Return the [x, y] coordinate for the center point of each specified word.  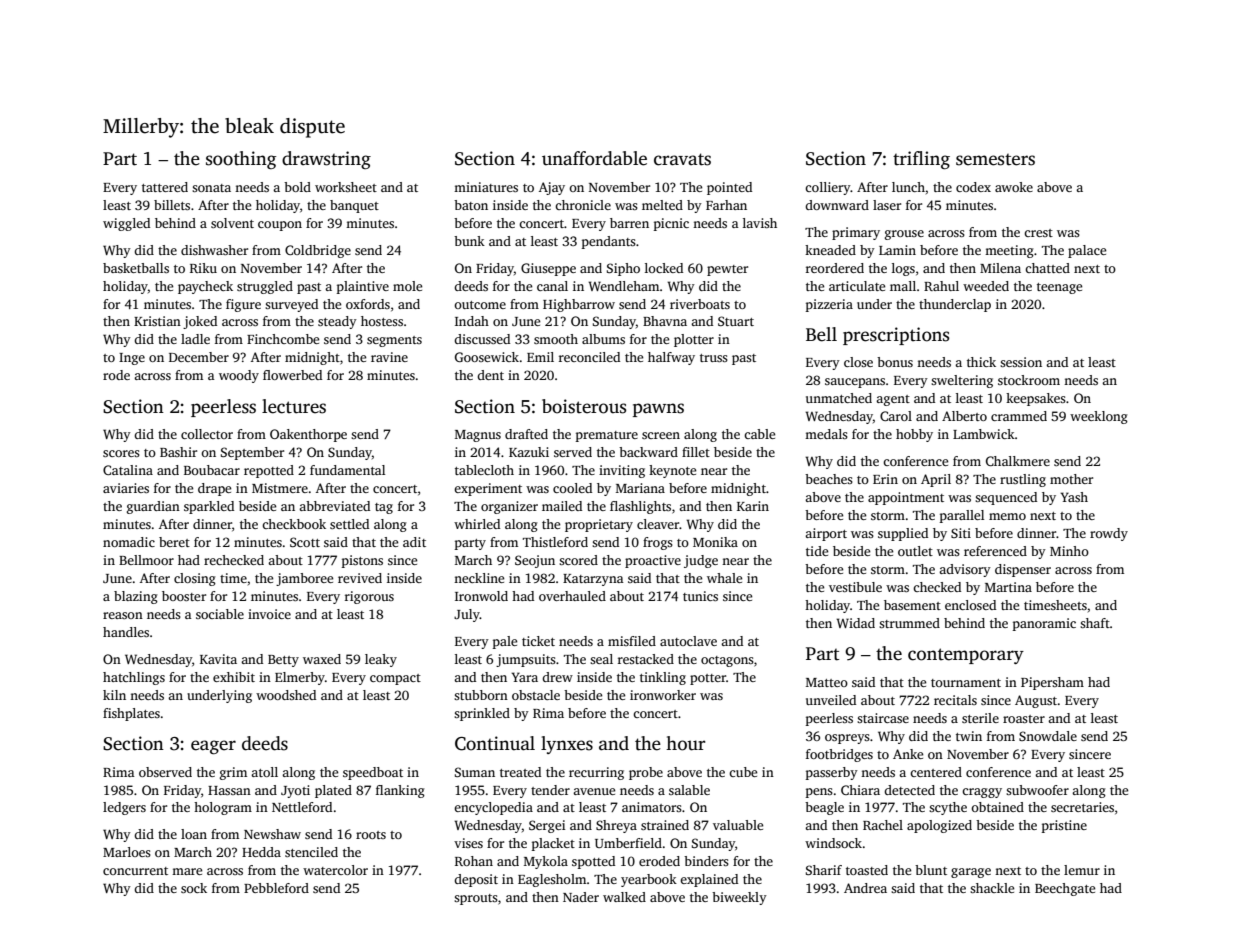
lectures [294, 406]
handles [126, 632]
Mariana [640, 488]
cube [743, 772]
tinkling [663, 678]
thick [981, 362]
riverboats [700, 304]
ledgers [124, 808]
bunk [469, 241]
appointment [906, 498]
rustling [1023, 480]
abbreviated [334, 506]
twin [969, 736]
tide [817, 551]
